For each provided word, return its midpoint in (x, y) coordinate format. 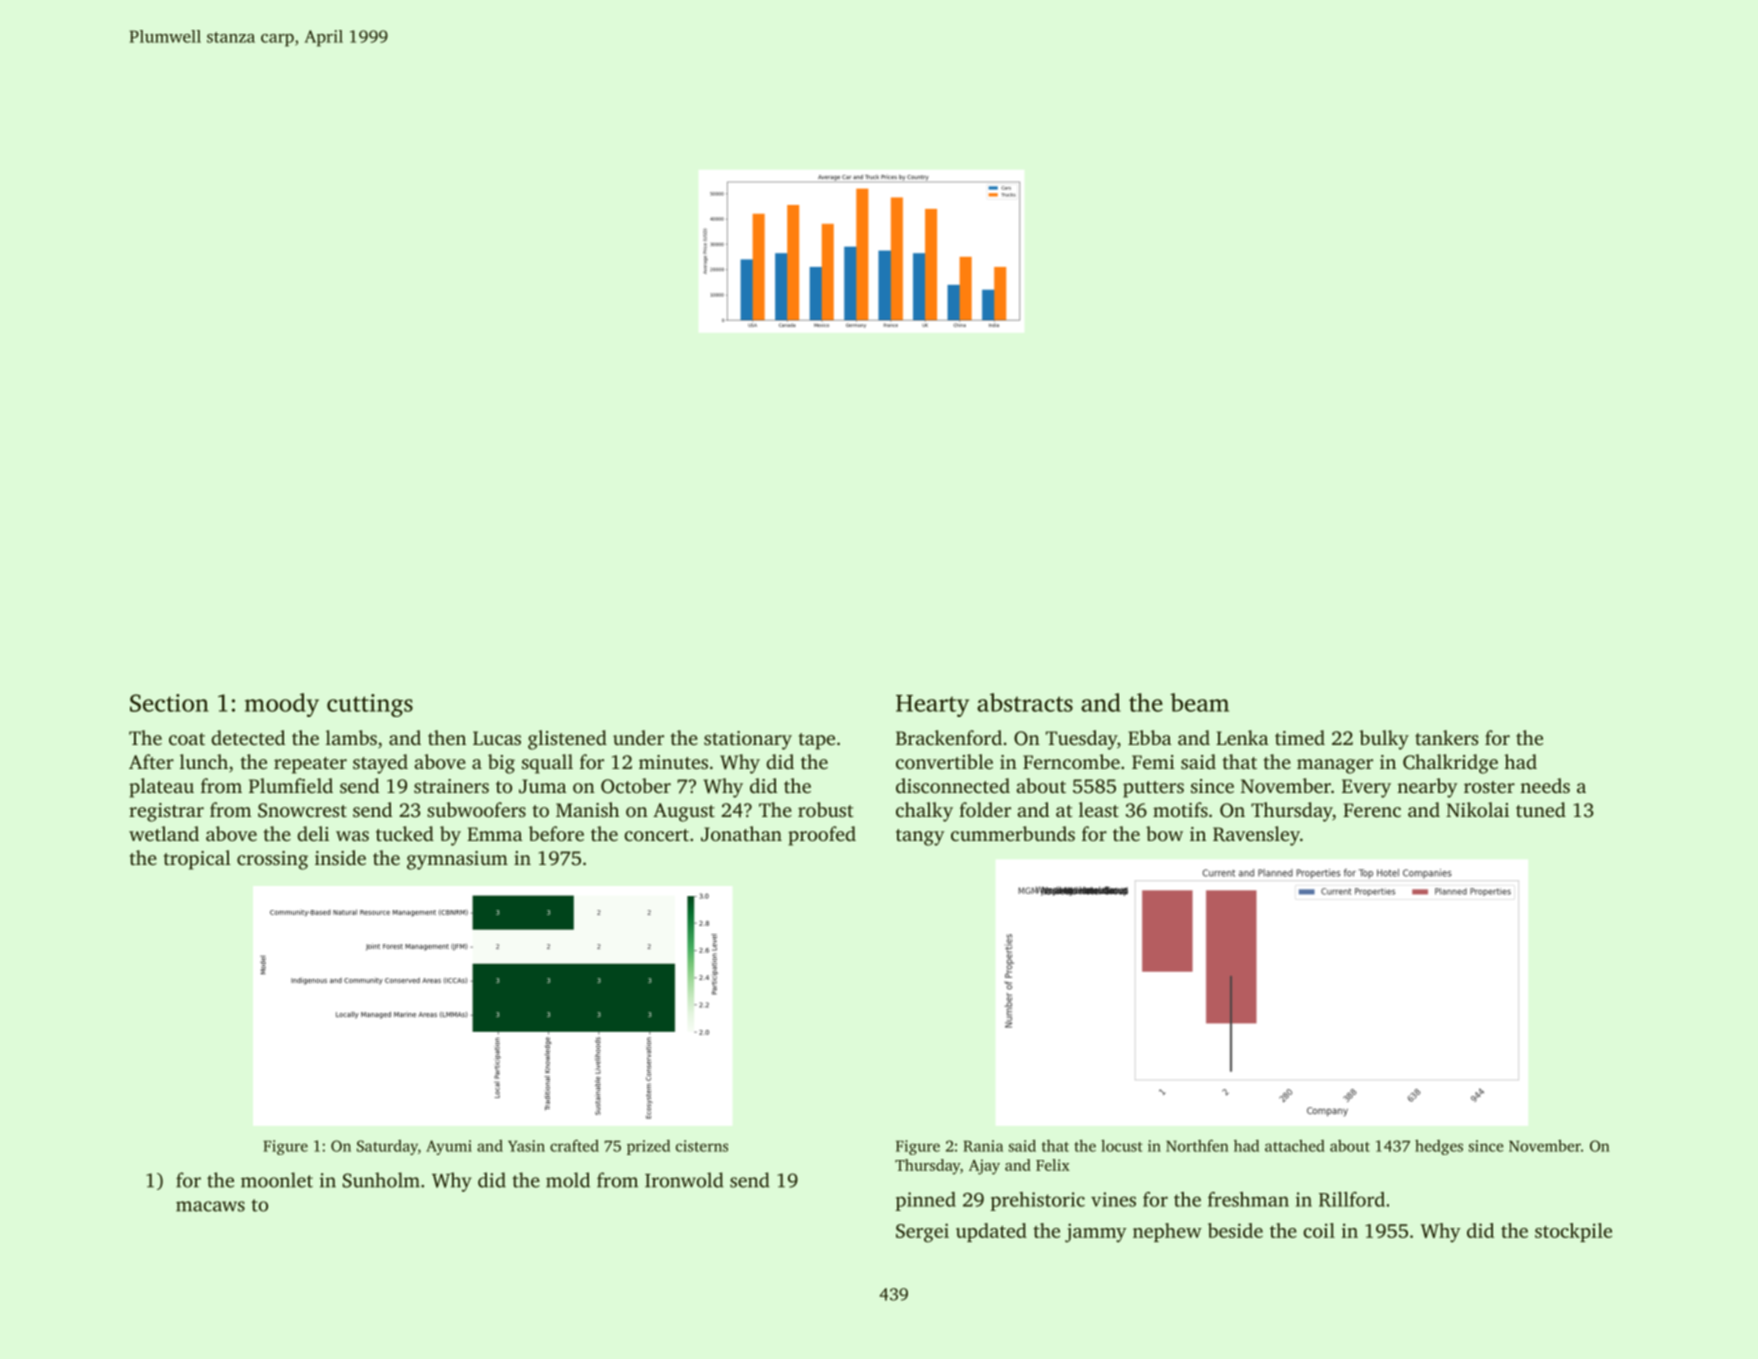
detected (248, 737)
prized (648, 1147)
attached (1295, 1146)
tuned (1541, 809)
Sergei (922, 1233)
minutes (673, 762)
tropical (197, 860)
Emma (495, 834)
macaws (210, 1206)
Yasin (526, 1146)
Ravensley (1256, 836)
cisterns (702, 1146)
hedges (1439, 1147)
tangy (920, 837)
